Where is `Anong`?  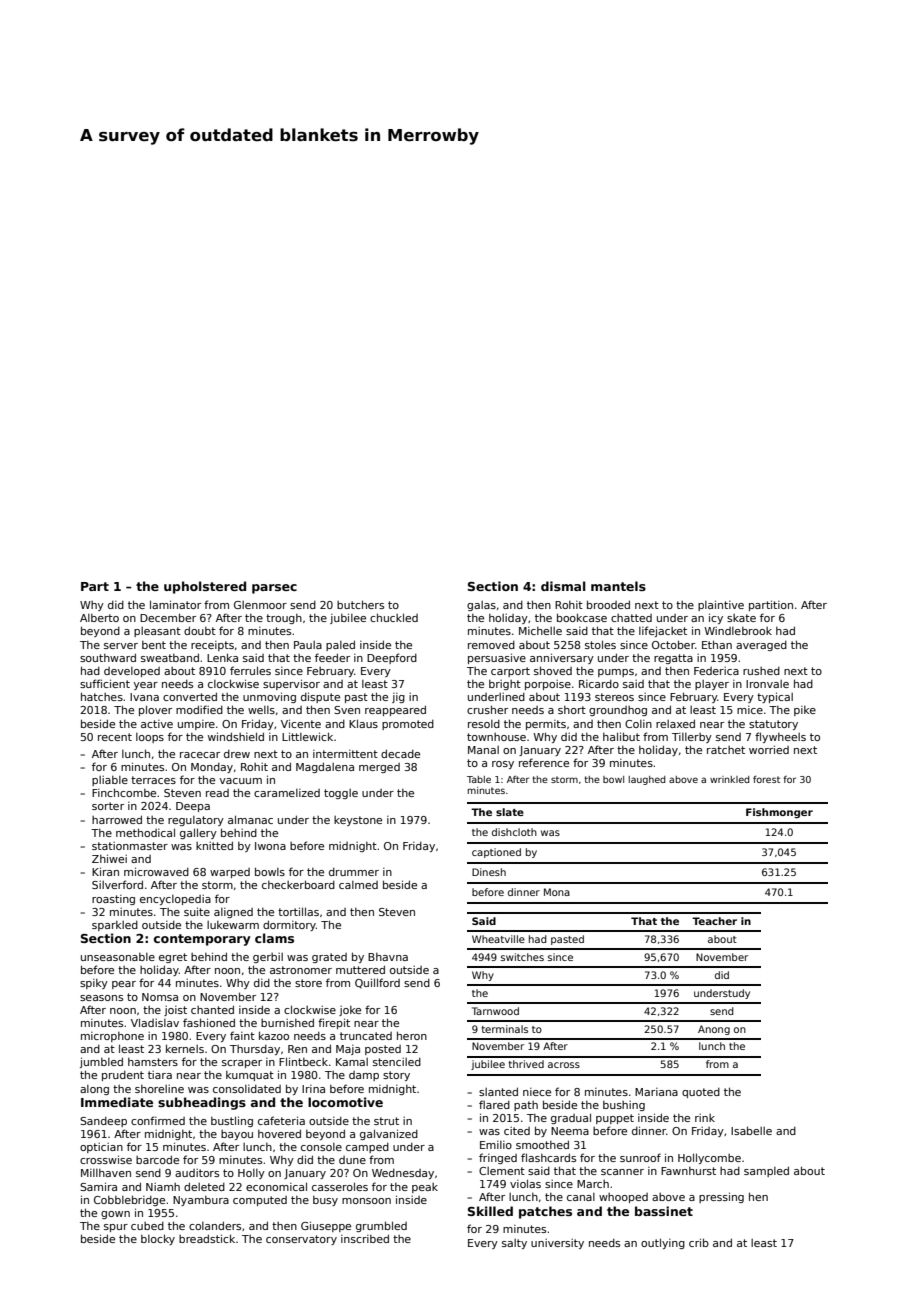
Anong is located at coordinates (714, 1030).
